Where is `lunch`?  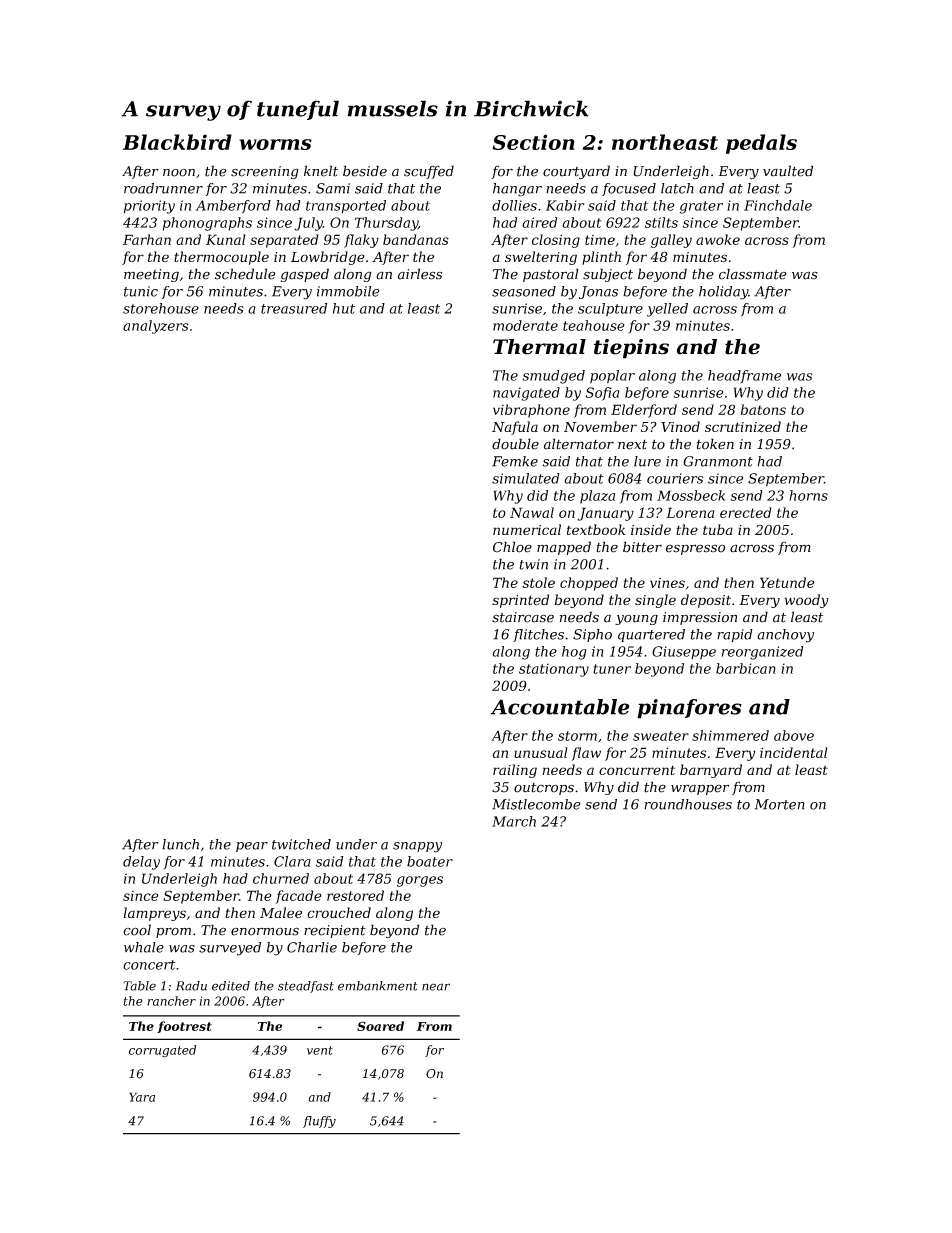
lunch is located at coordinates (180, 844).
